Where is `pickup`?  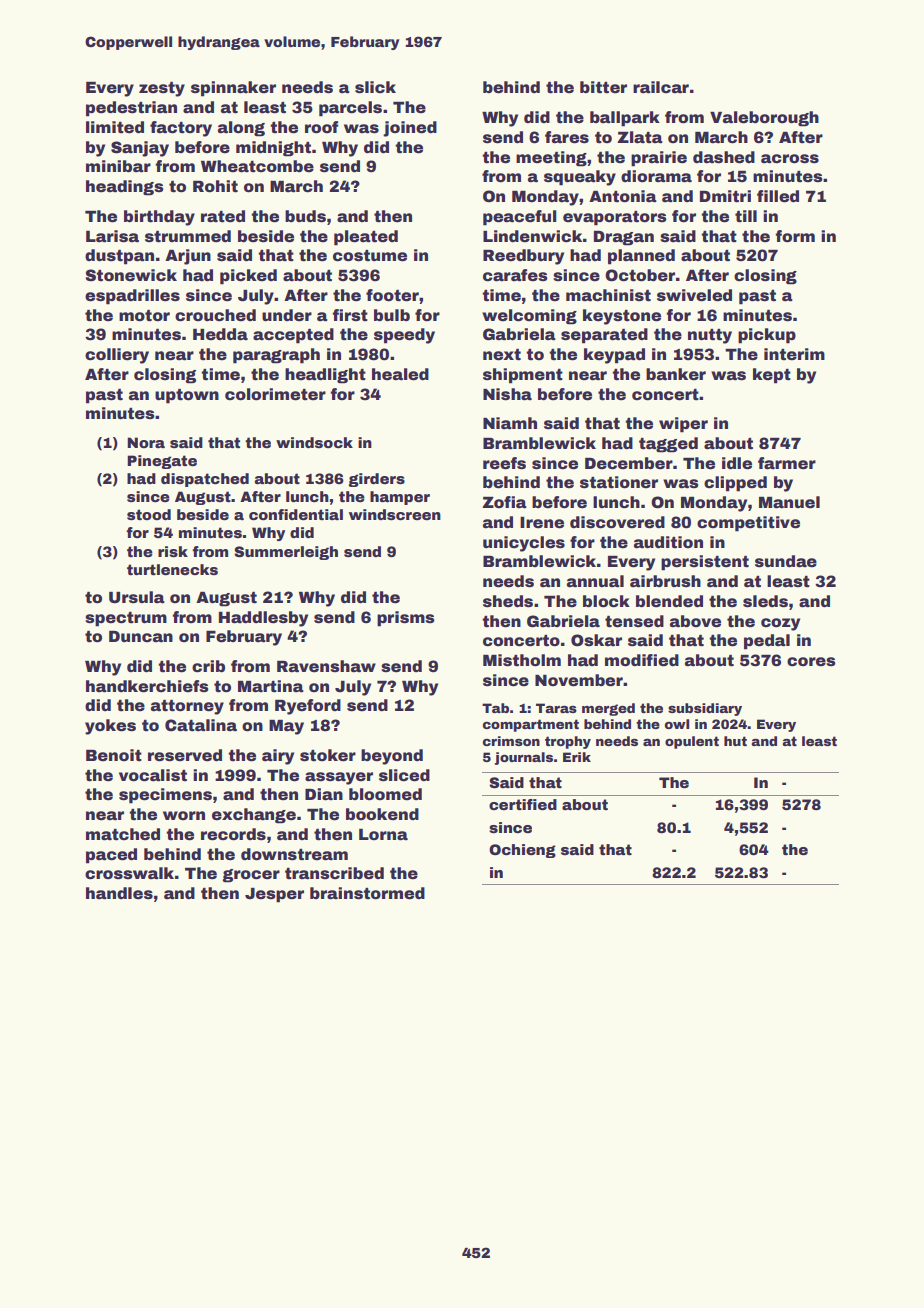 pickup is located at coordinates (767, 336).
